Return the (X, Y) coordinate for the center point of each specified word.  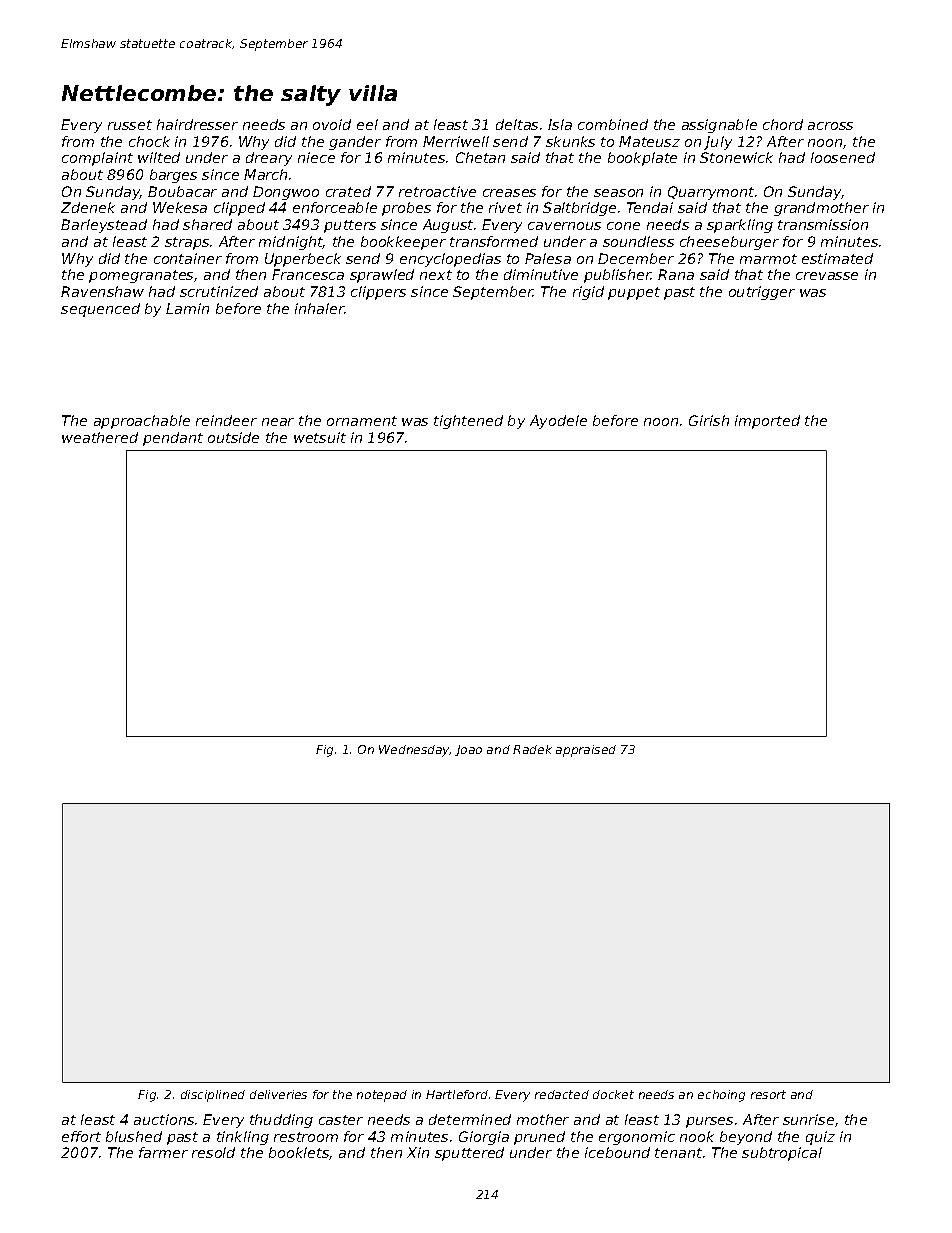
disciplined (213, 1096)
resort (768, 1094)
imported (767, 422)
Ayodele (558, 422)
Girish (709, 420)
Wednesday (414, 751)
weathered (100, 437)
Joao (468, 750)
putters (350, 226)
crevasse (827, 276)
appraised (586, 751)
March (265, 174)
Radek (532, 749)
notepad (382, 1096)
